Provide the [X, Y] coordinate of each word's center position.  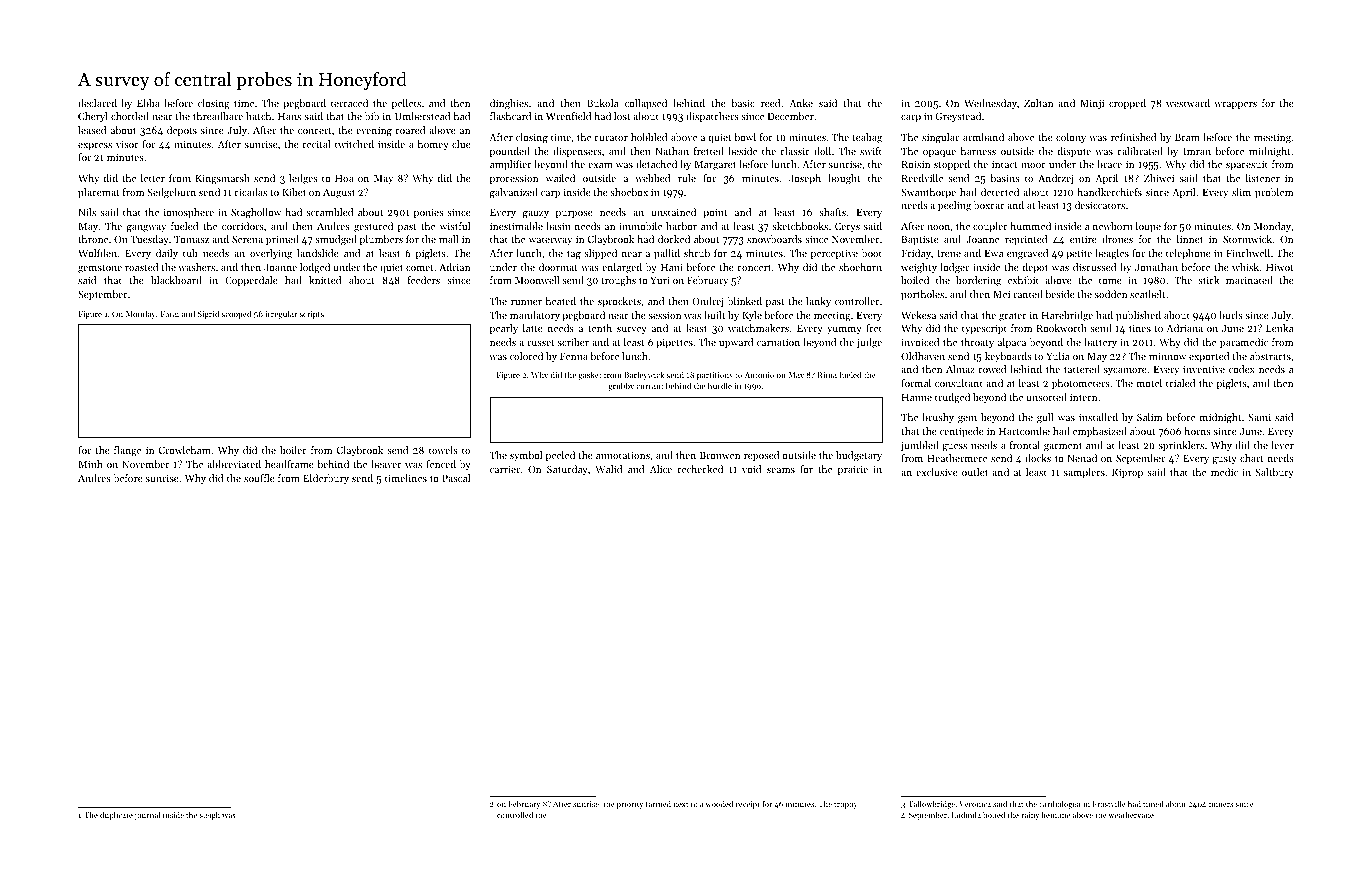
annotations [623, 455]
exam [600, 165]
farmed [658, 804]
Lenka [1279, 328]
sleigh [210, 816]
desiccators [1100, 205]
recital [317, 144]
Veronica [975, 804]
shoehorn [860, 267]
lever [1282, 445]
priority [630, 805]
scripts [312, 315]
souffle [259, 478]
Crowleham [185, 450]
